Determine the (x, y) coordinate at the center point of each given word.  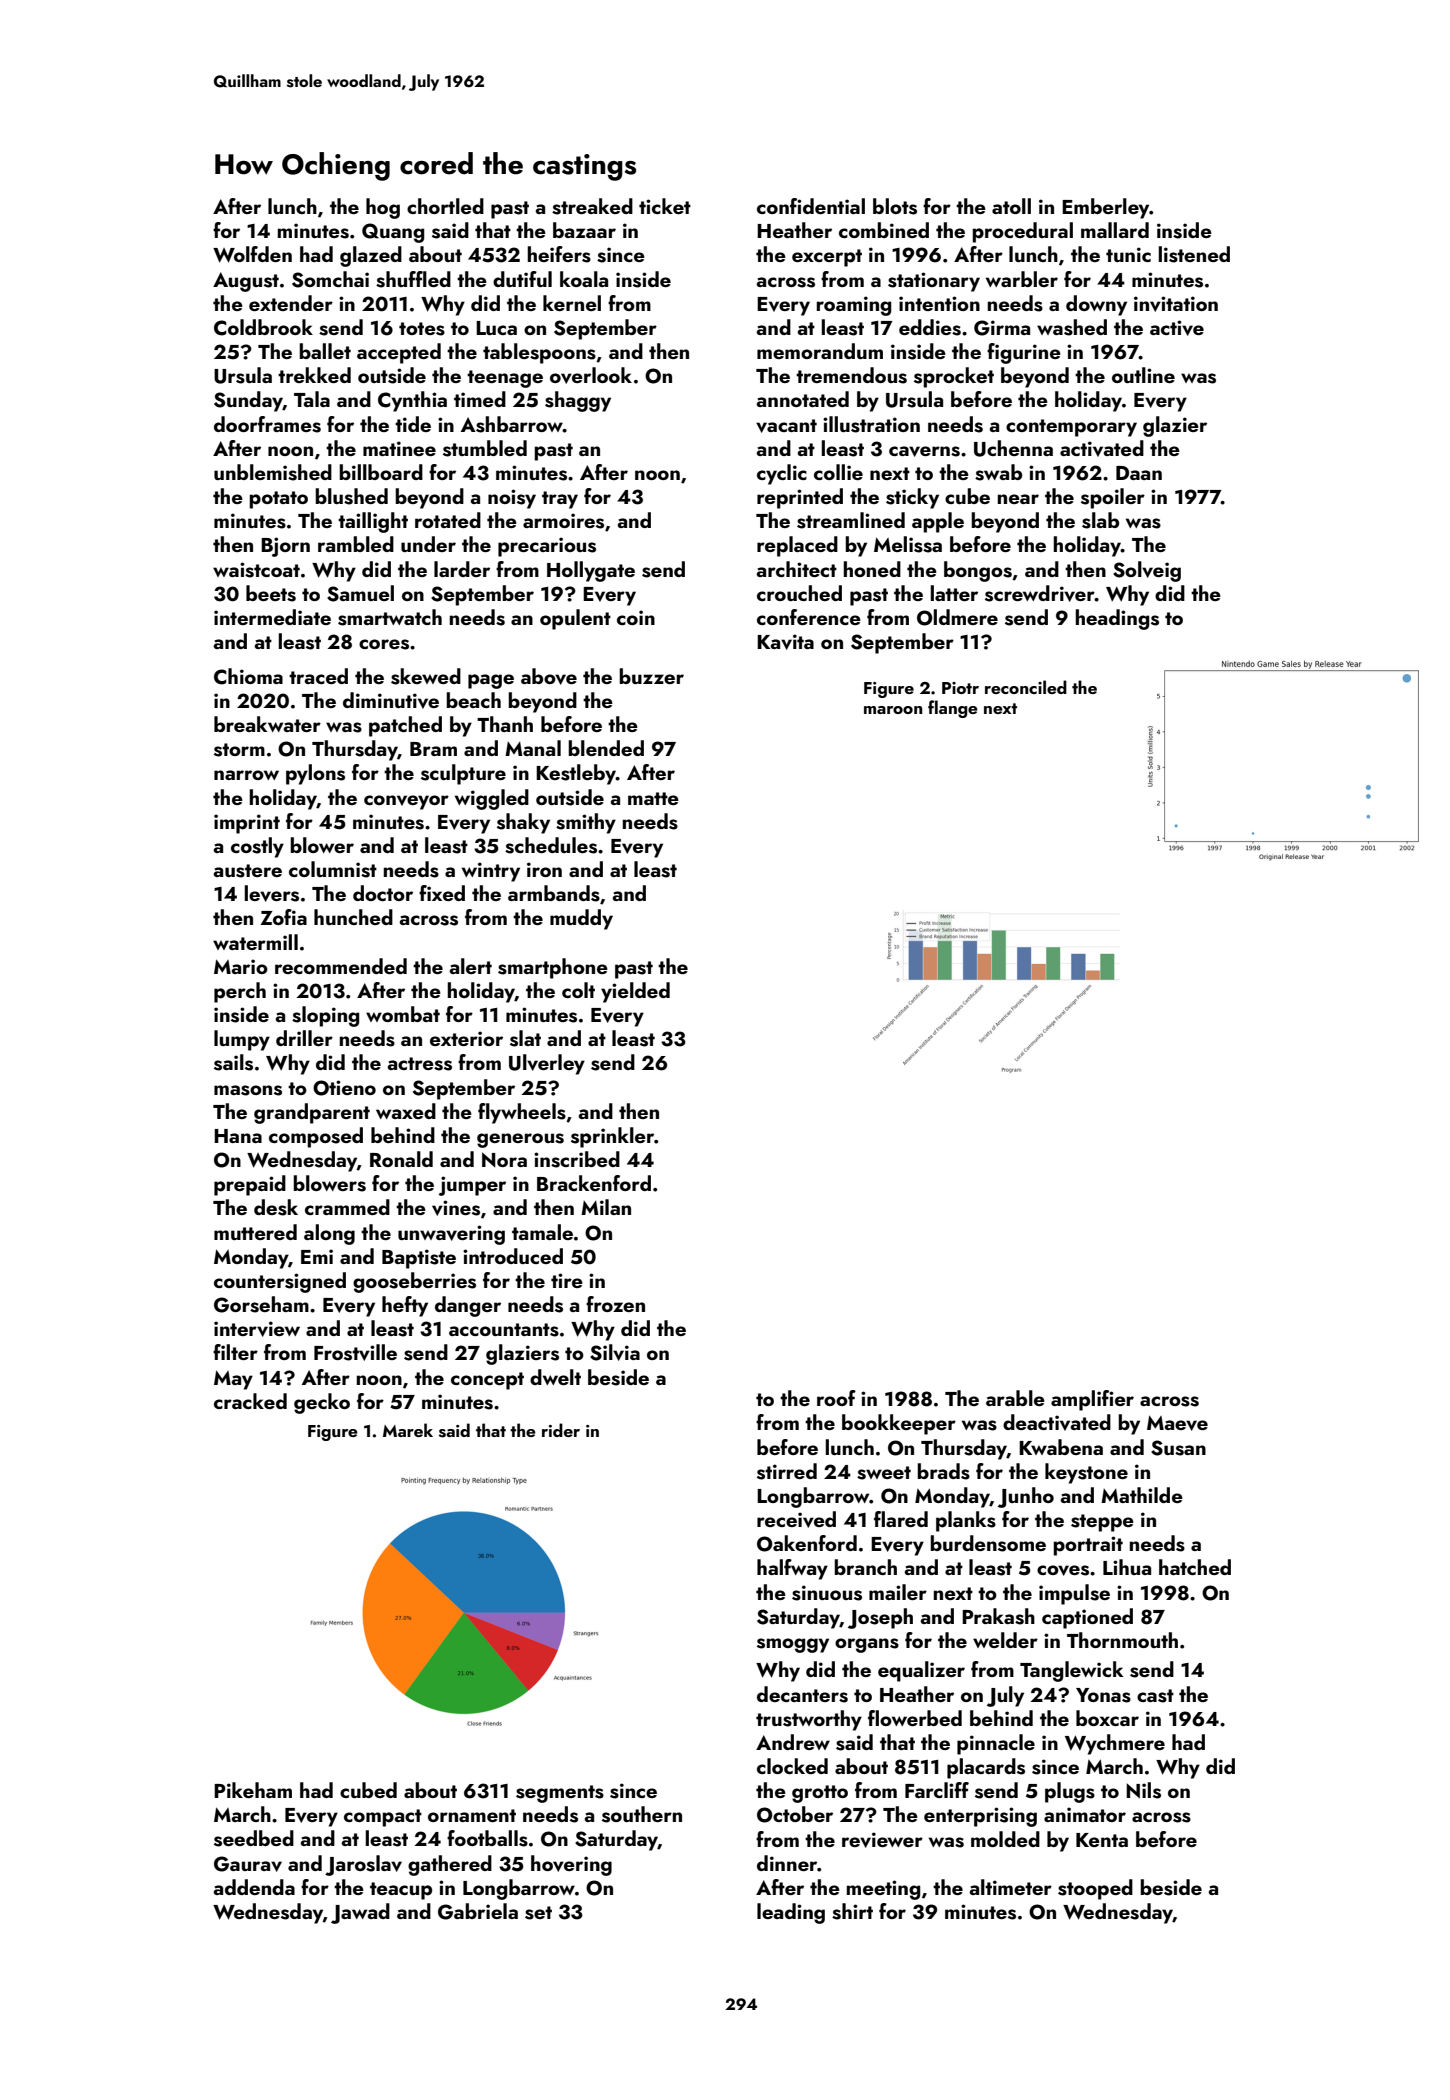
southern (642, 1814)
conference (809, 617)
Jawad (360, 1913)
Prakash (998, 1616)
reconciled (1026, 687)
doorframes (267, 424)
